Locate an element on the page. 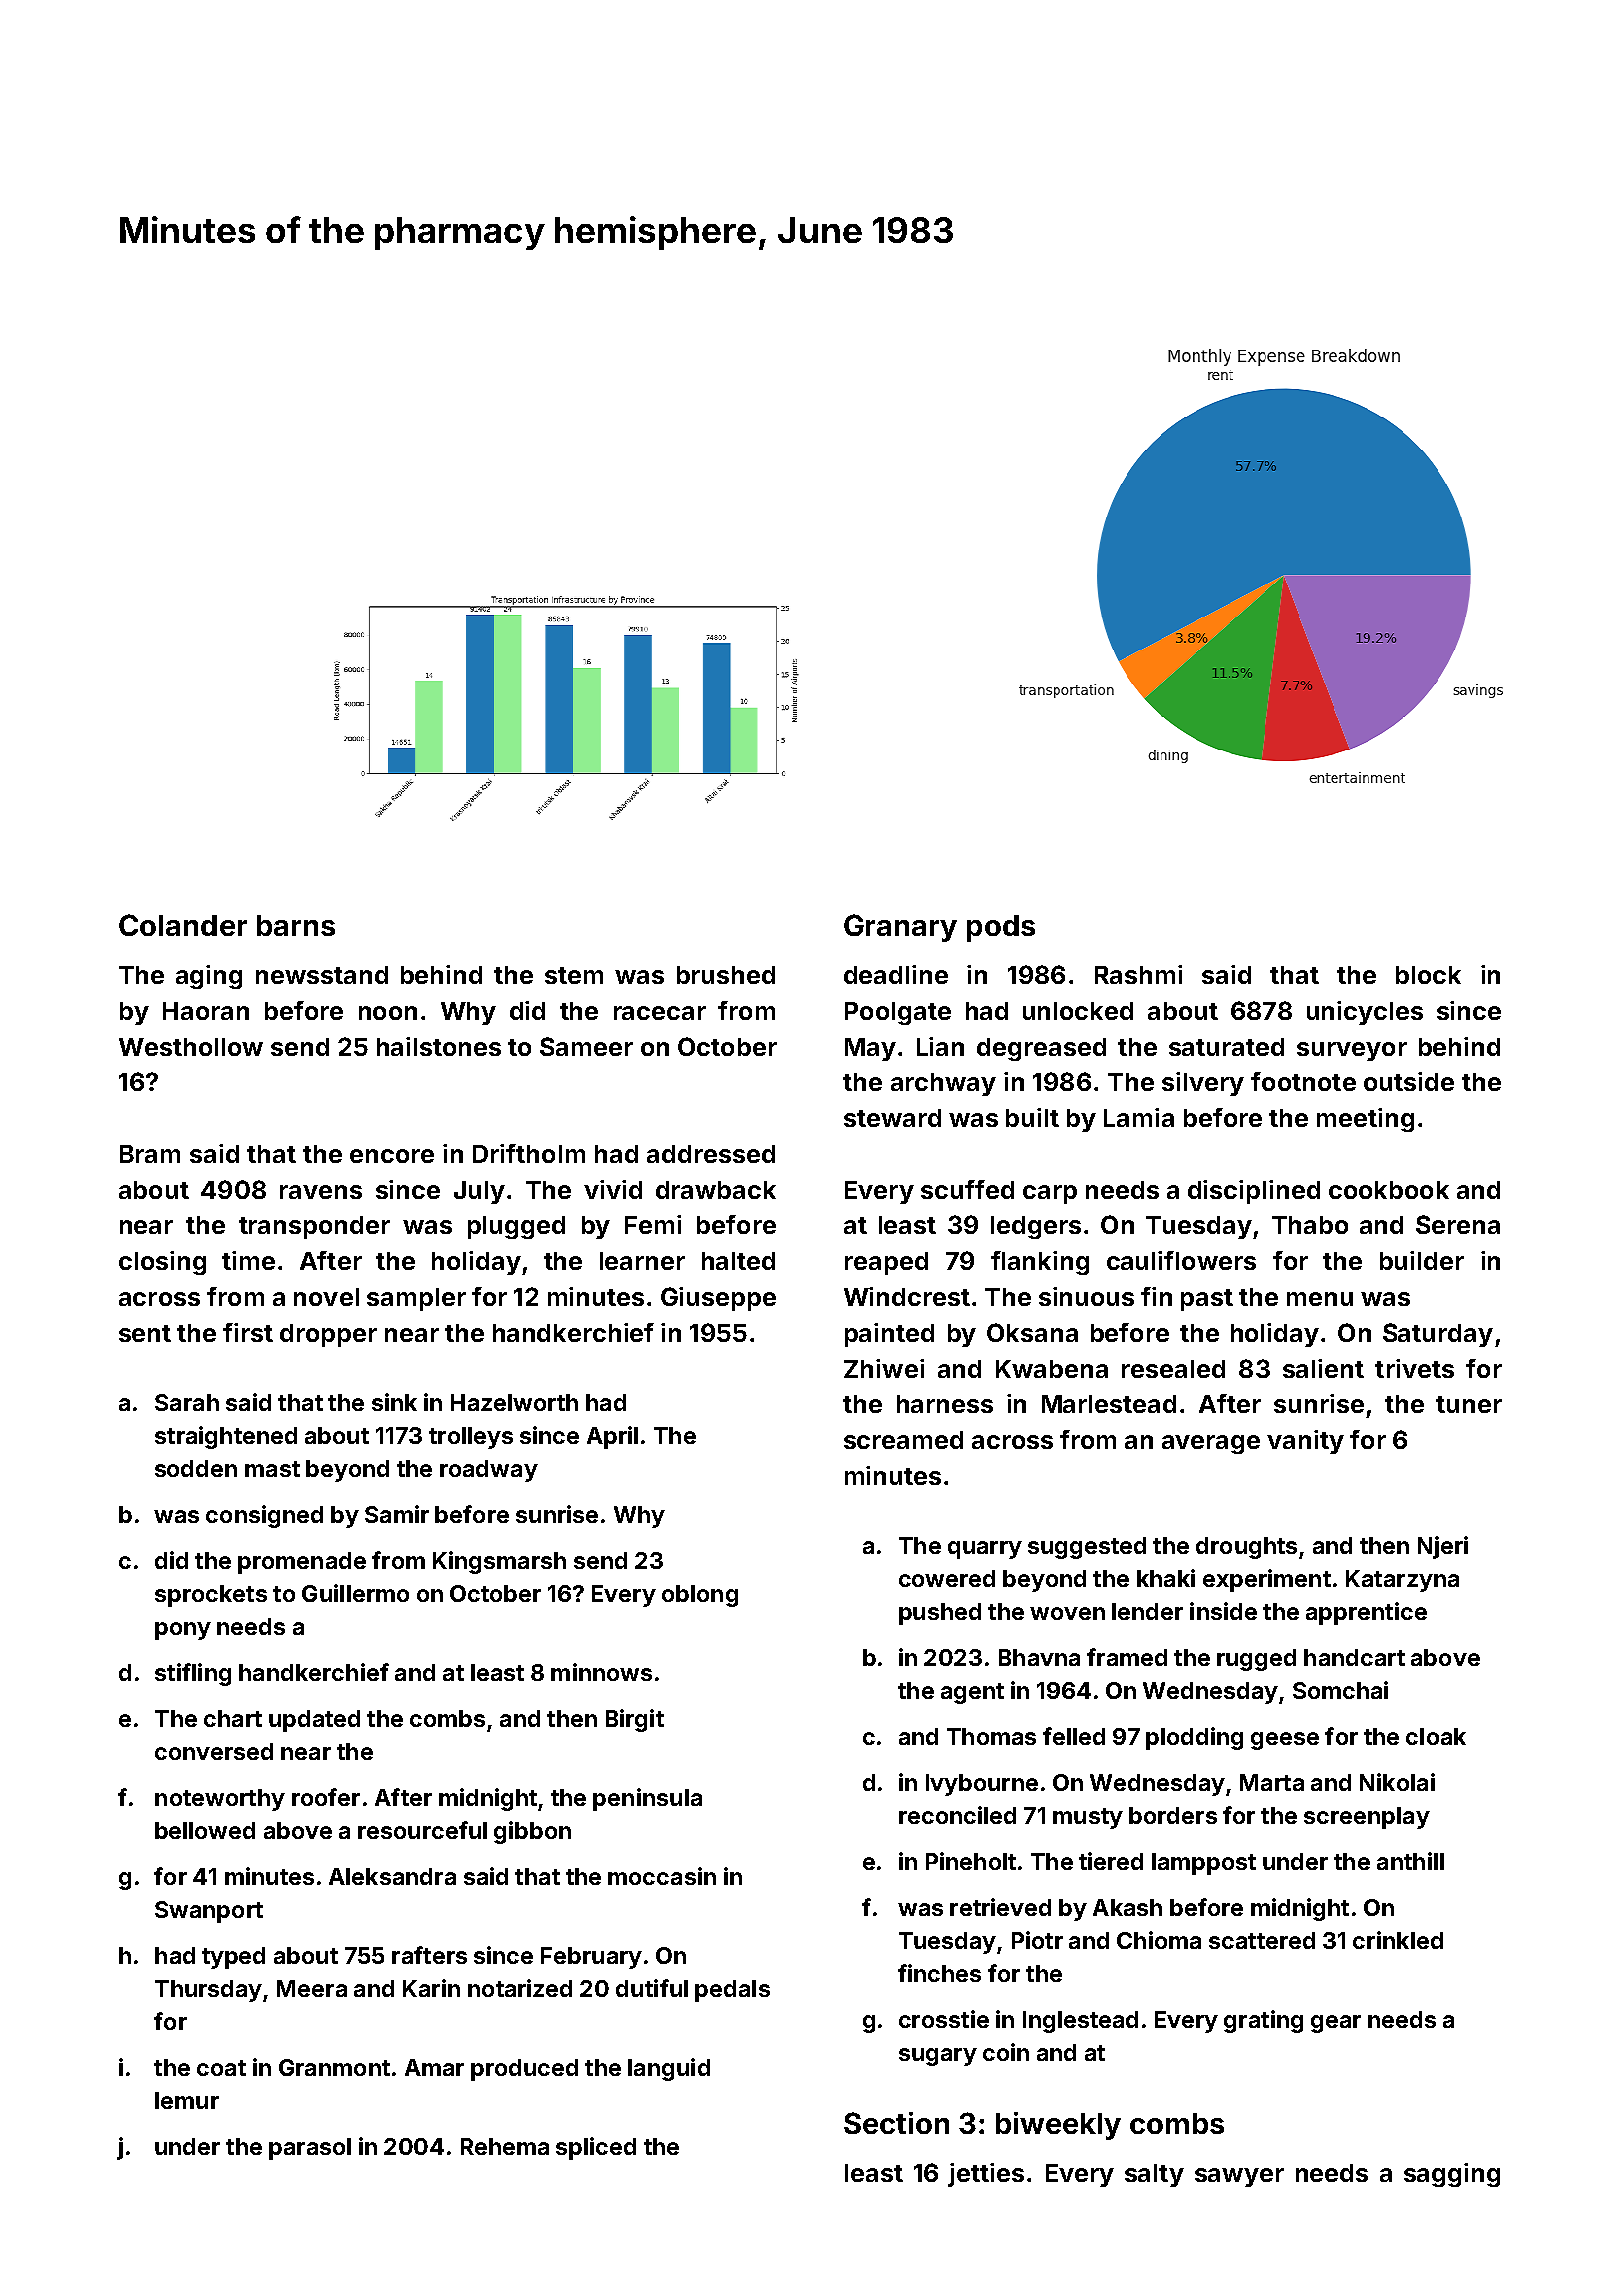  Bram is located at coordinates (150, 1154).
